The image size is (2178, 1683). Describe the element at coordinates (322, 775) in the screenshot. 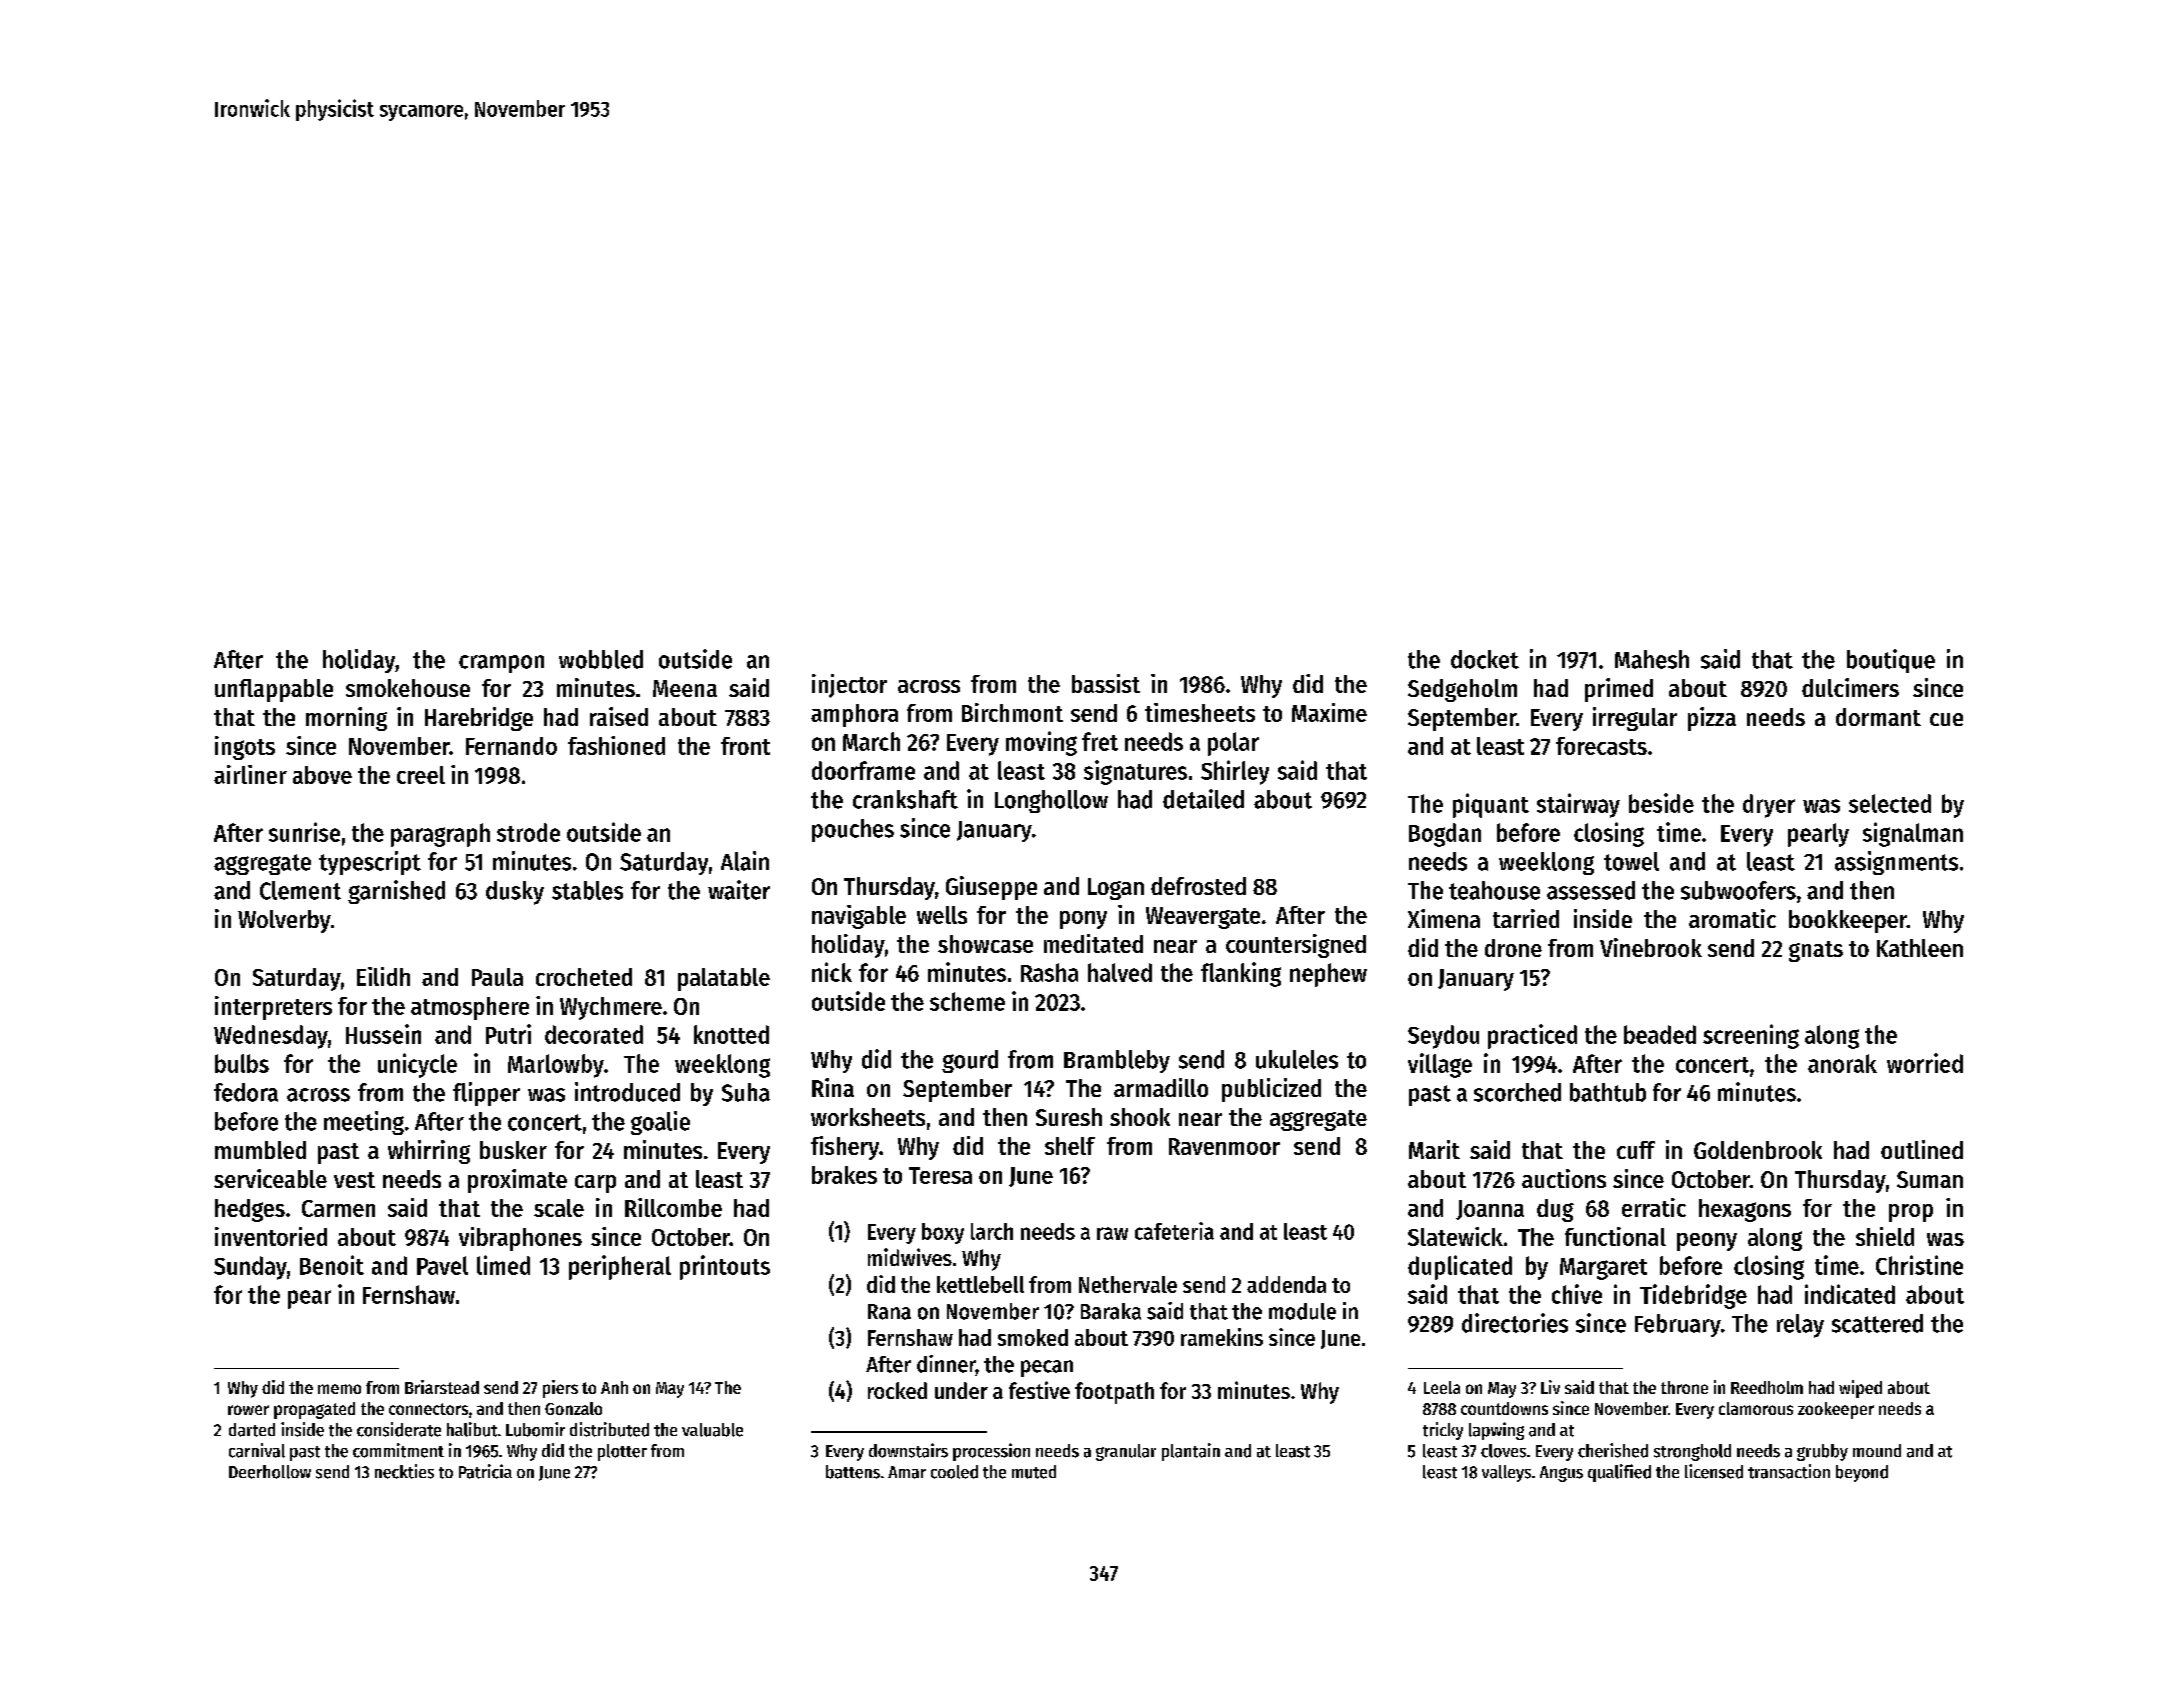

I see `above` at that location.
